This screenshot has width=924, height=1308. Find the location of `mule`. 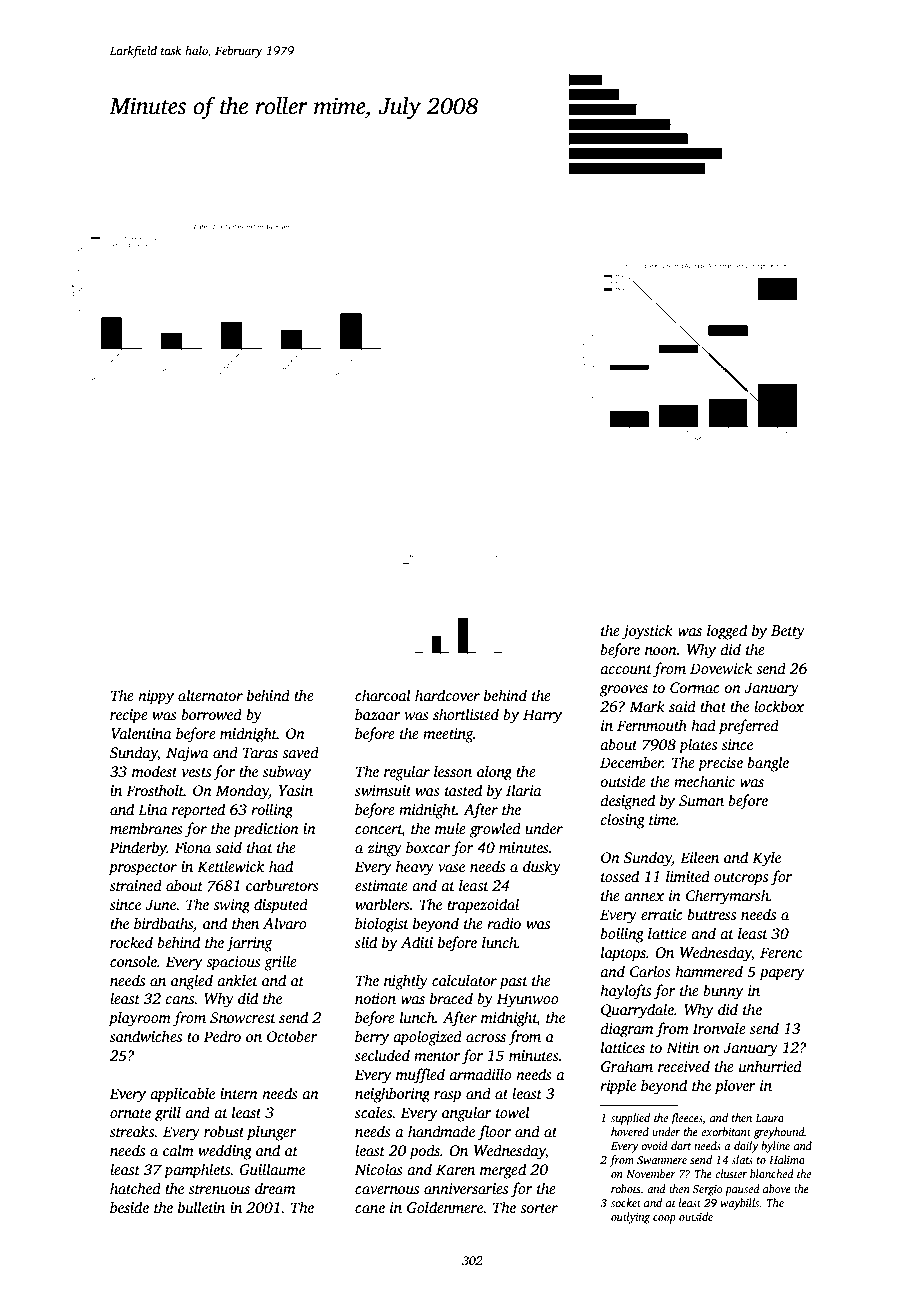

mule is located at coordinates (450, 828).
